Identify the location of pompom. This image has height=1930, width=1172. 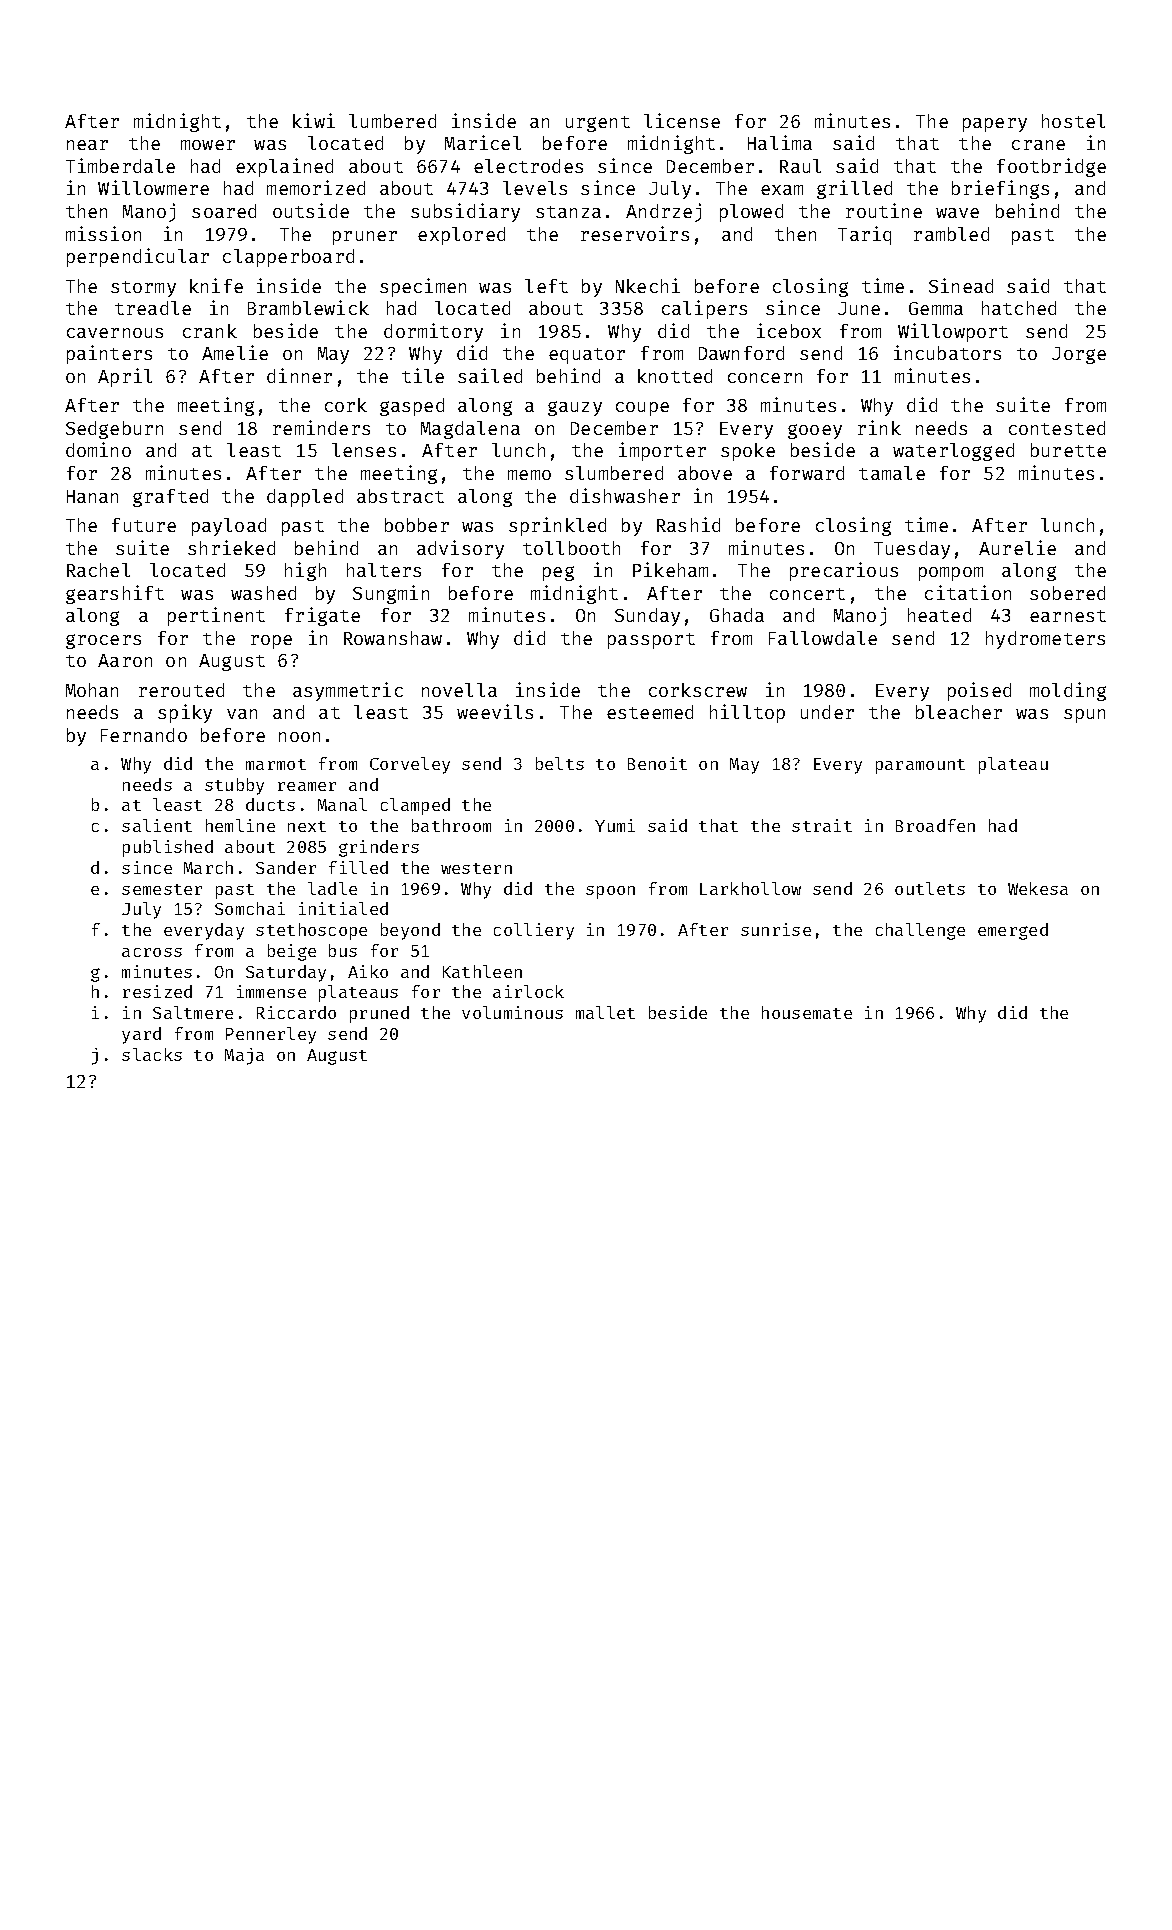
(951, 574).
